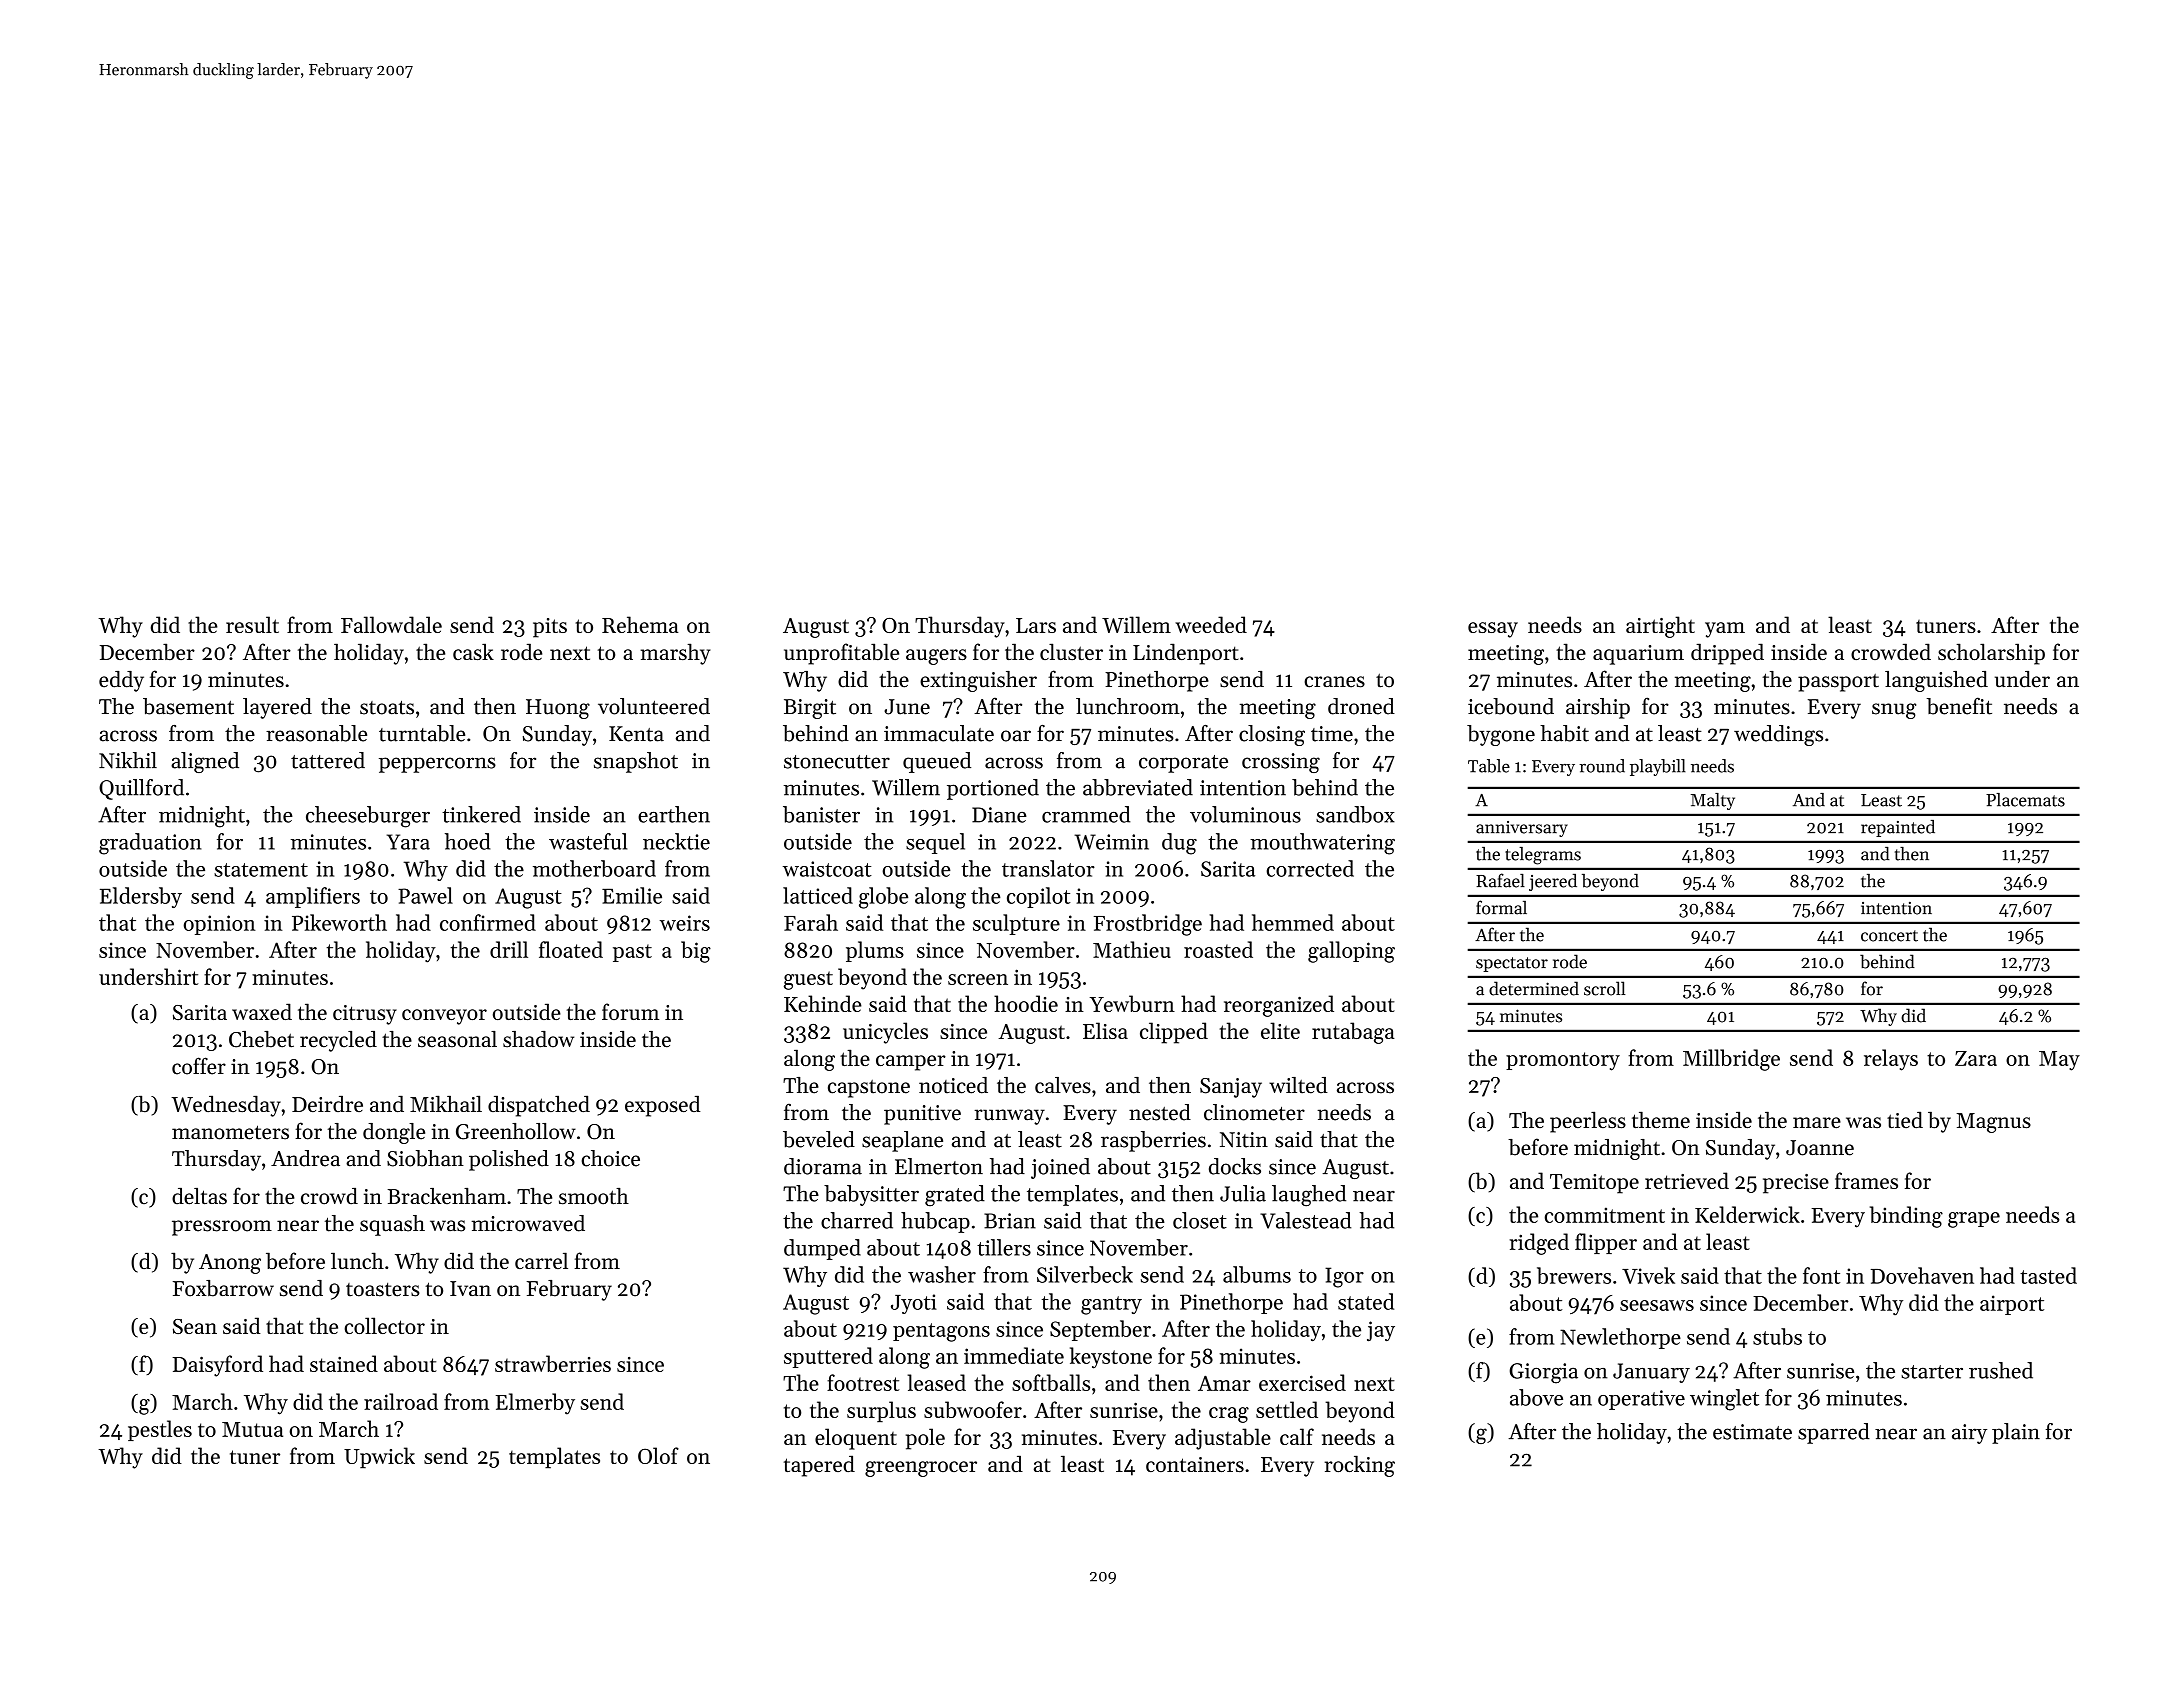 This screenshot has width=2178, height=1683. What do you see at coordinates (277, 708) in the screenshot?
I see `layered` at bounding box center [277, 708].
